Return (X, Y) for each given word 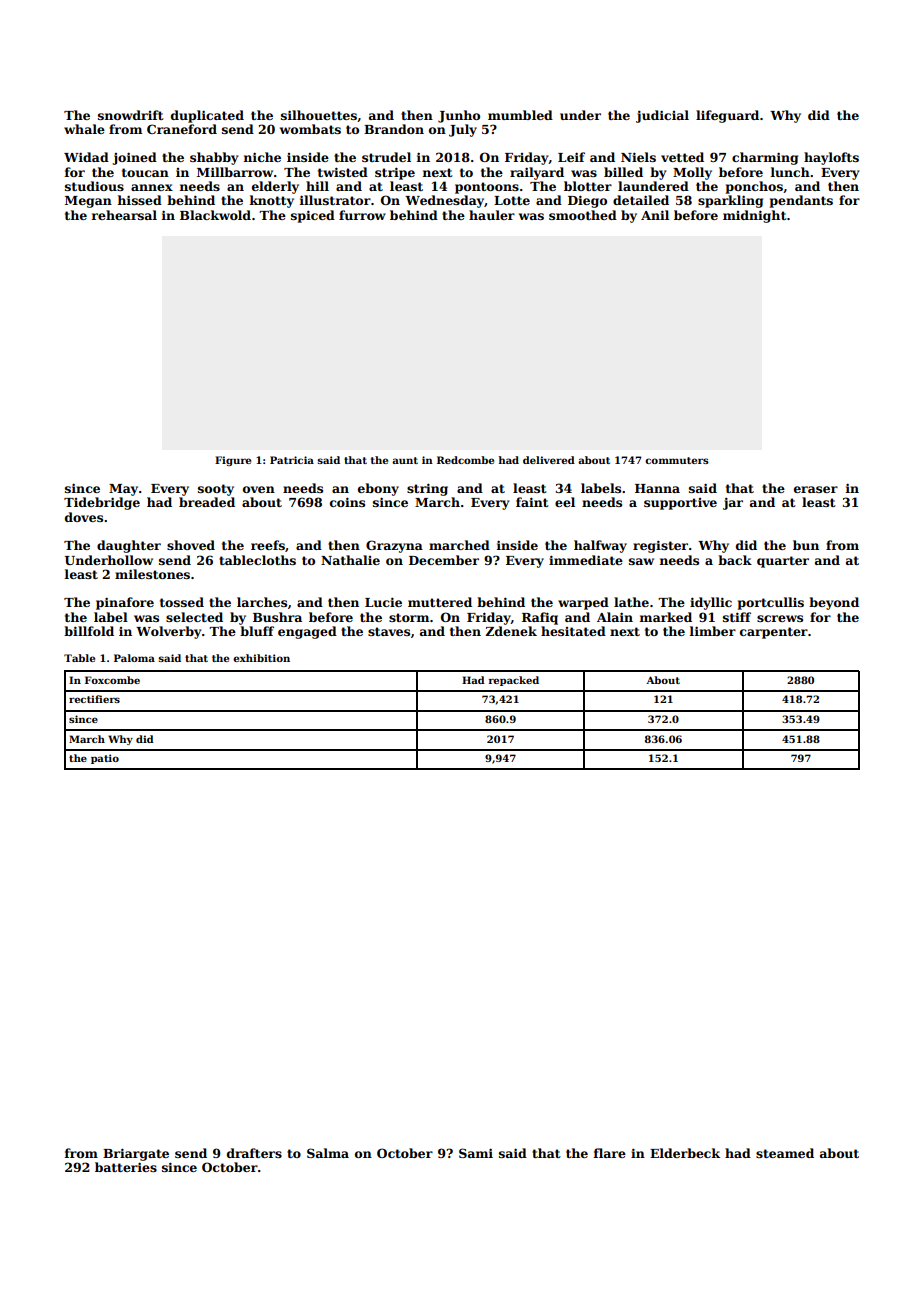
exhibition (261, 658)
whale (84, 129)
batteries (126, 1167)
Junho (459, 116)
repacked (514, 681)
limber (713, 631)
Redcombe (465, 460)
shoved (191, 545)
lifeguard (727, 116)
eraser (816, 489)
